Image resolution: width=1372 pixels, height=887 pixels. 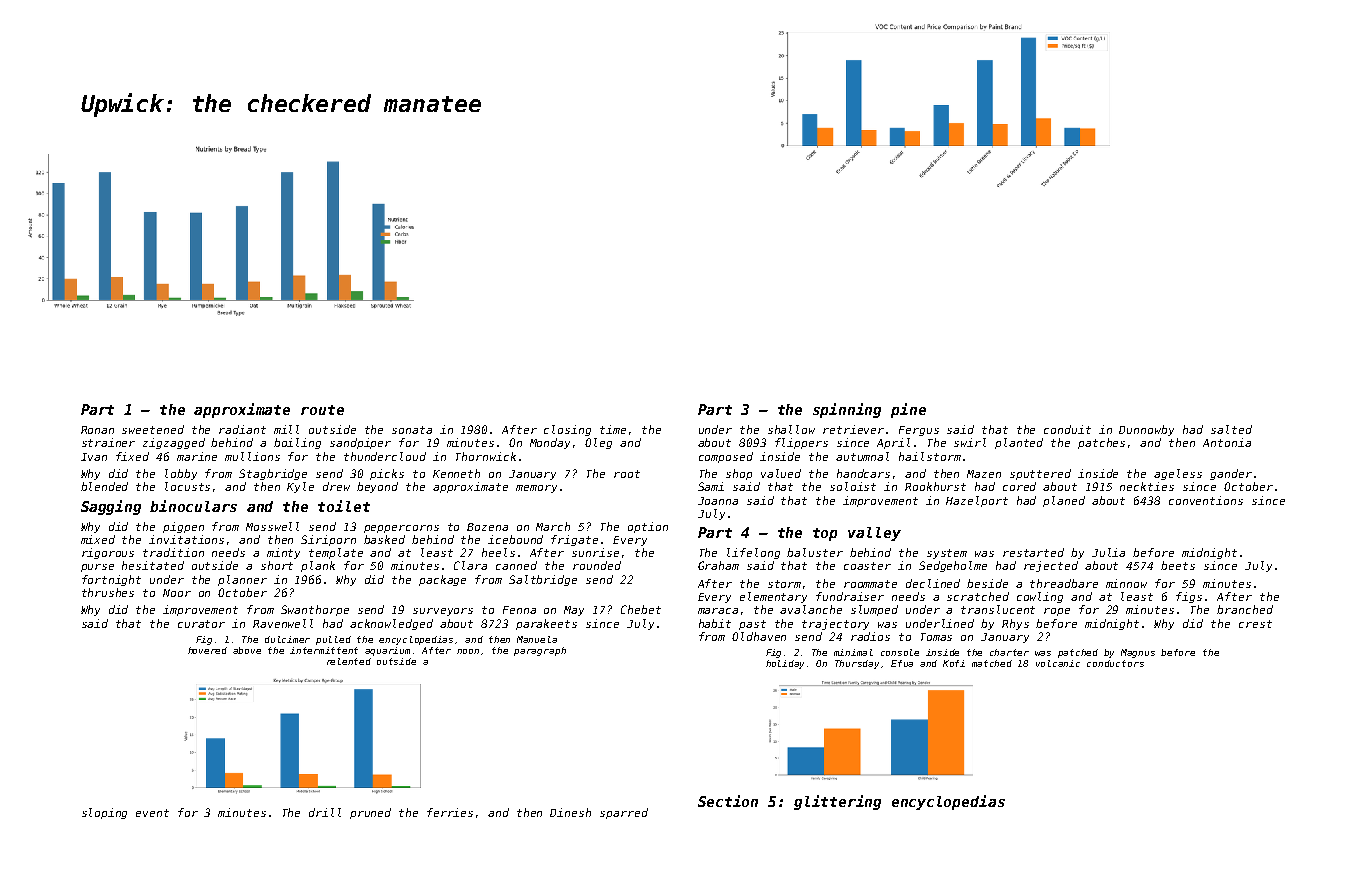 I want to click on glittering, so click(x=837, y=802).
